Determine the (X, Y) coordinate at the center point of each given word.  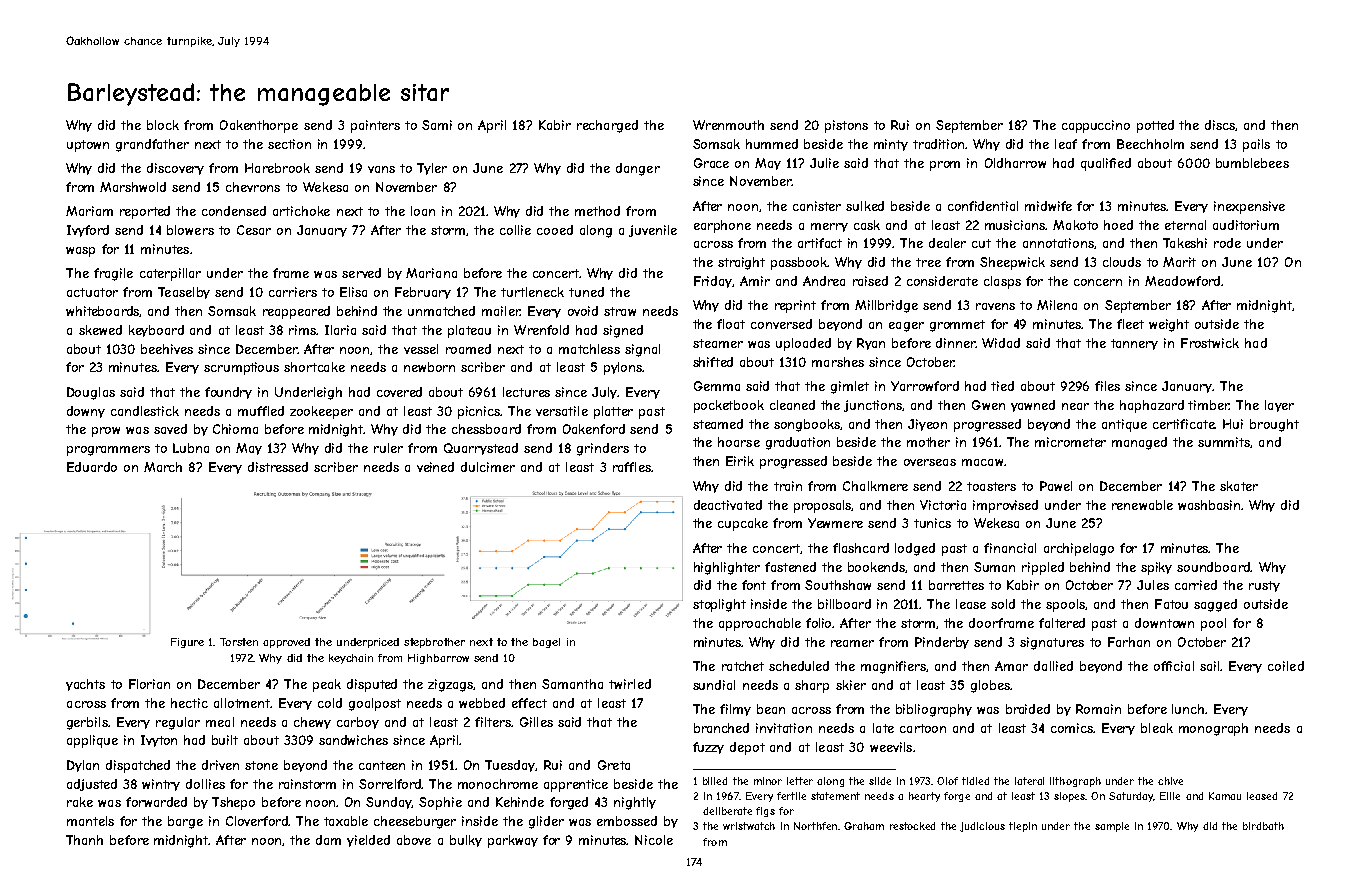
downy (86, 412)
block (163, 125)
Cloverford (257, 821)
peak (327, 685)
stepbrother (434, 643)
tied (1002, 386)
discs (1220, 125)
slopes (1069, 797)
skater (1239, 486)
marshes (838, 362)
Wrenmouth (728, 125)
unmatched (441, 311)
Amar (1011, 666)
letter (800, 781)
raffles (632, 467)
